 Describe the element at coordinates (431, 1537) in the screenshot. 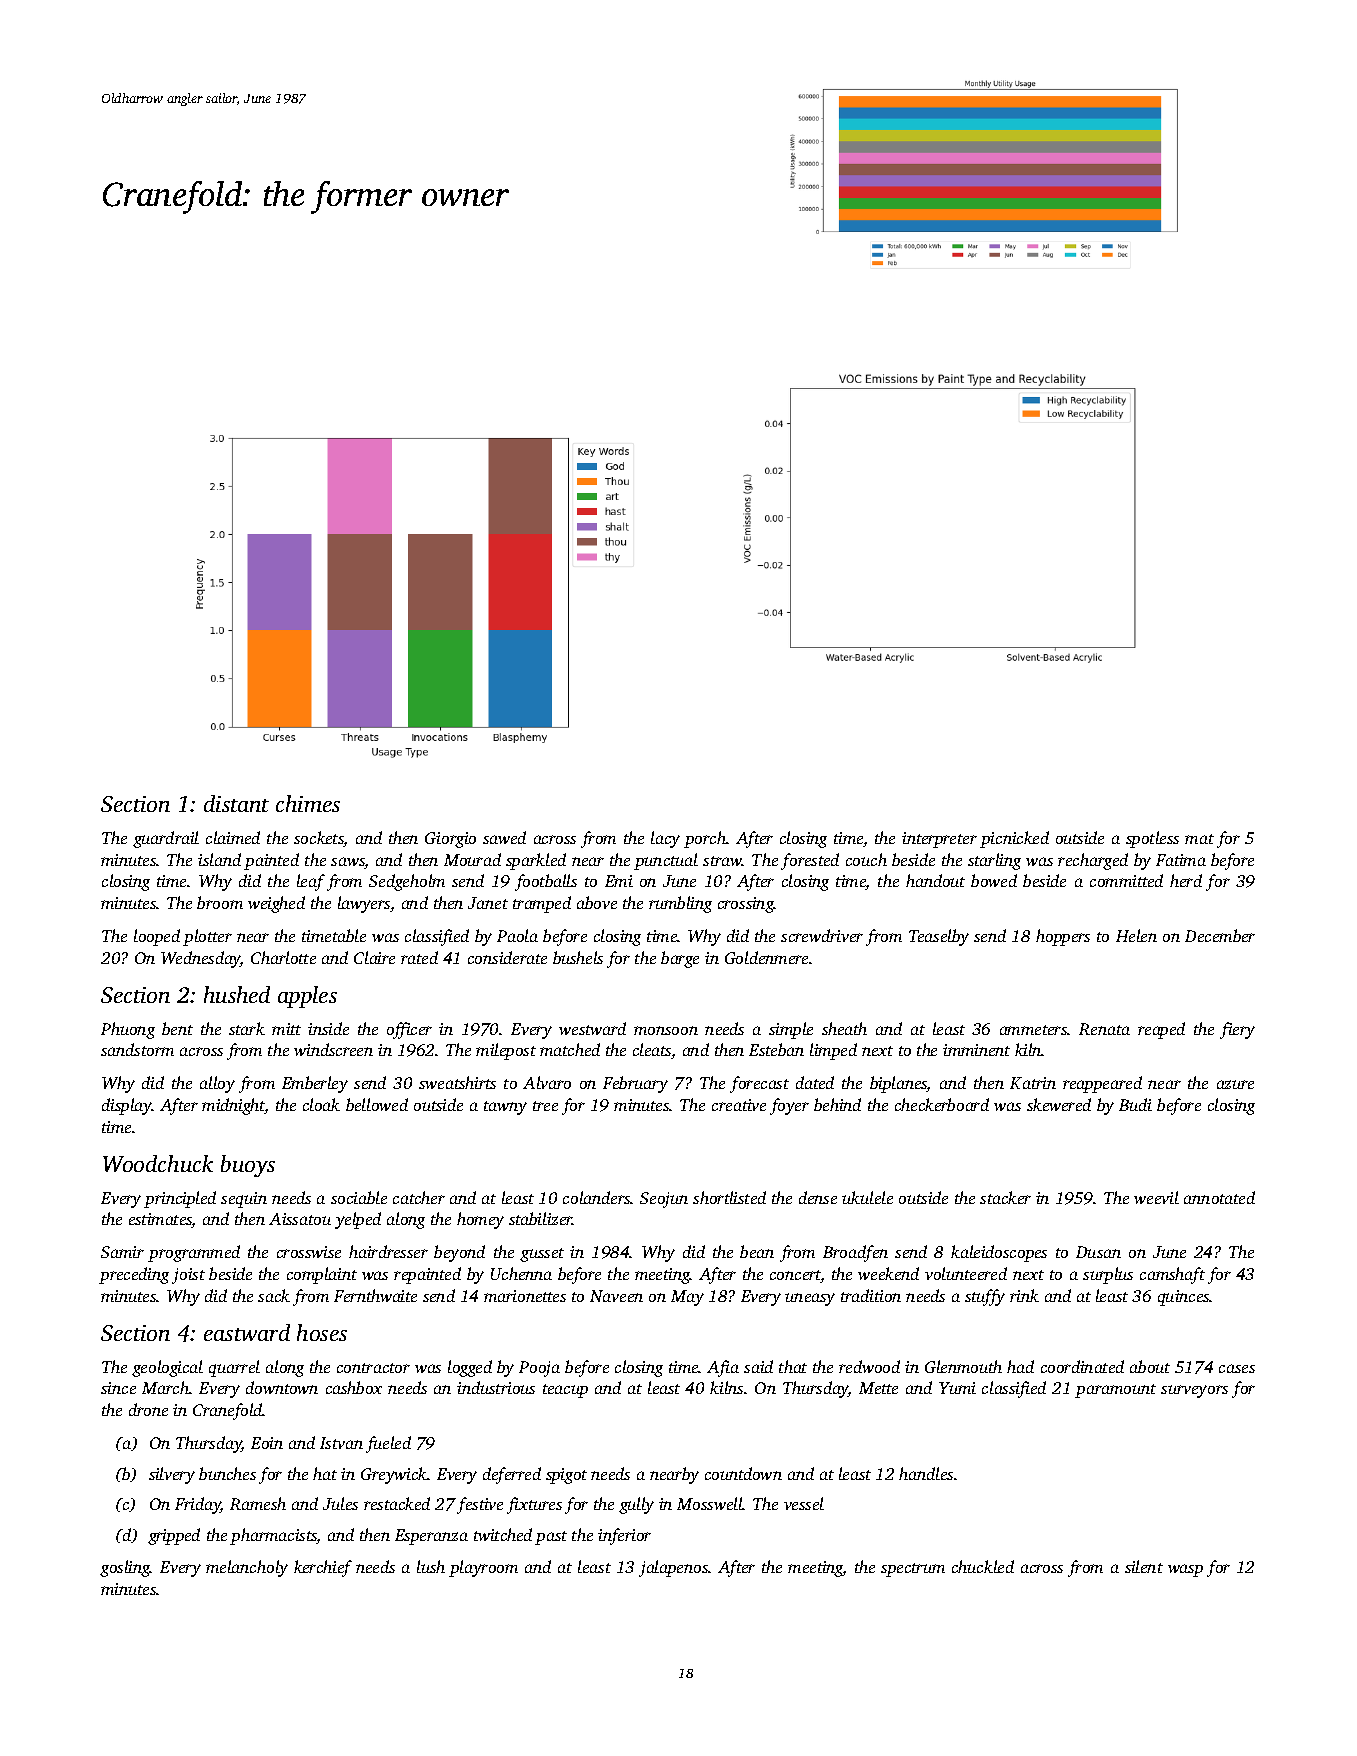

I see `Esperanza` at that location.
